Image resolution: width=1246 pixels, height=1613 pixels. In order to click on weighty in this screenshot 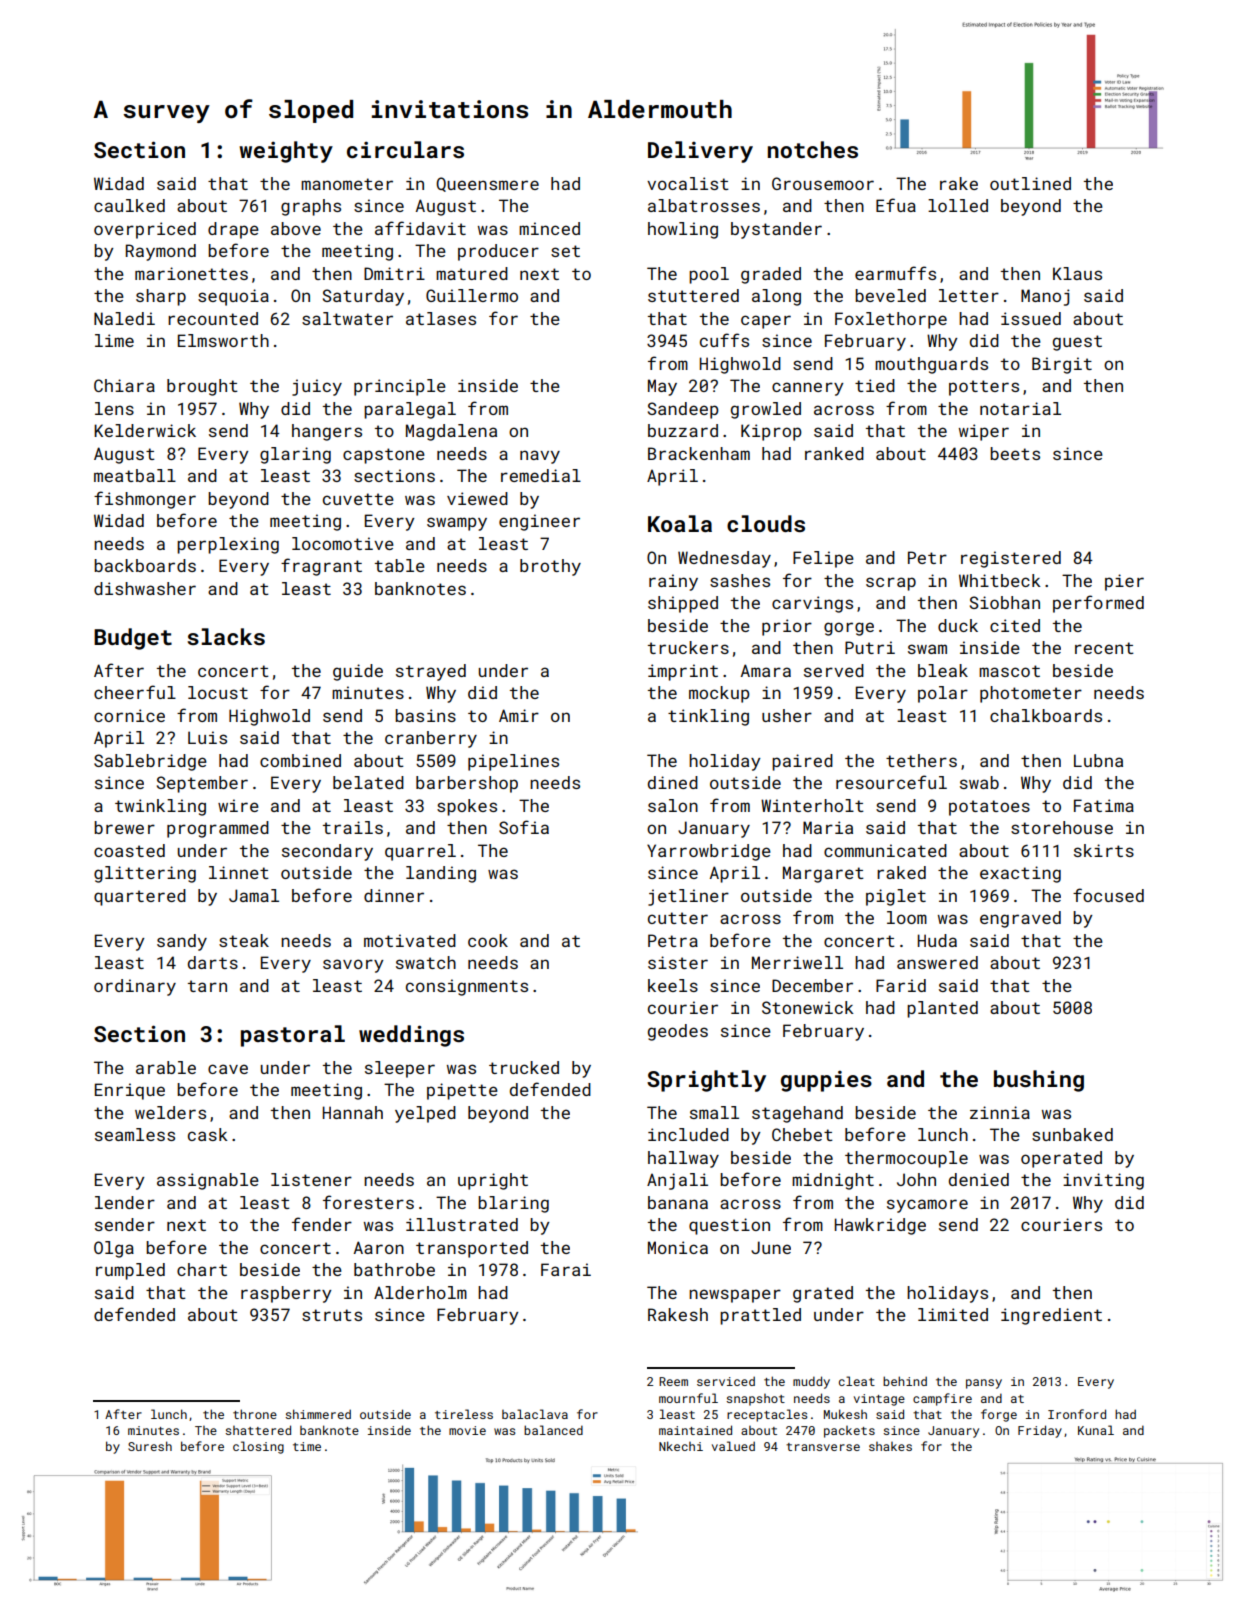, I will do `click(286, 152)`.
